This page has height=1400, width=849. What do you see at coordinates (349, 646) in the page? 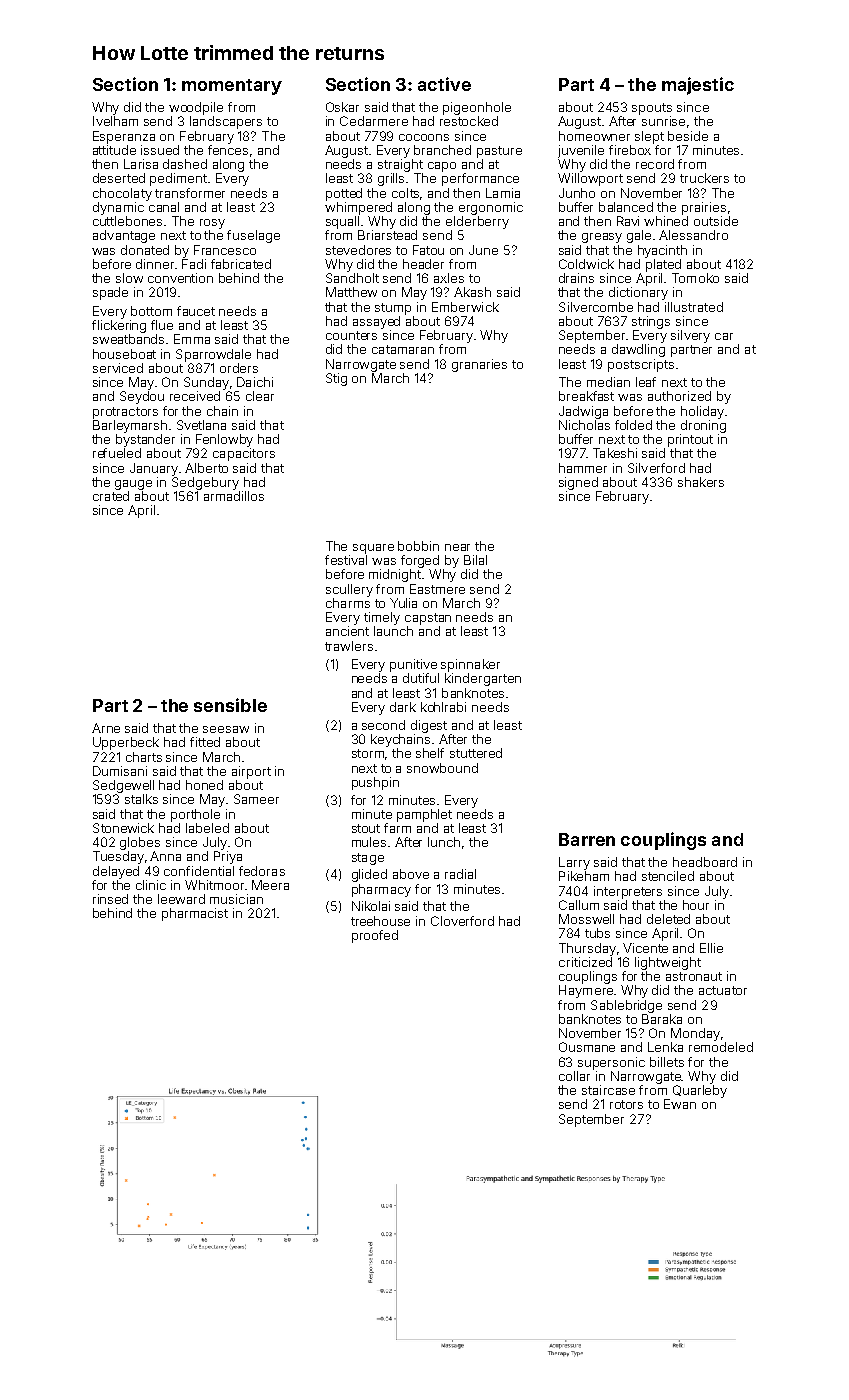
I see `trawlers` at bounding box center [349, 646].
